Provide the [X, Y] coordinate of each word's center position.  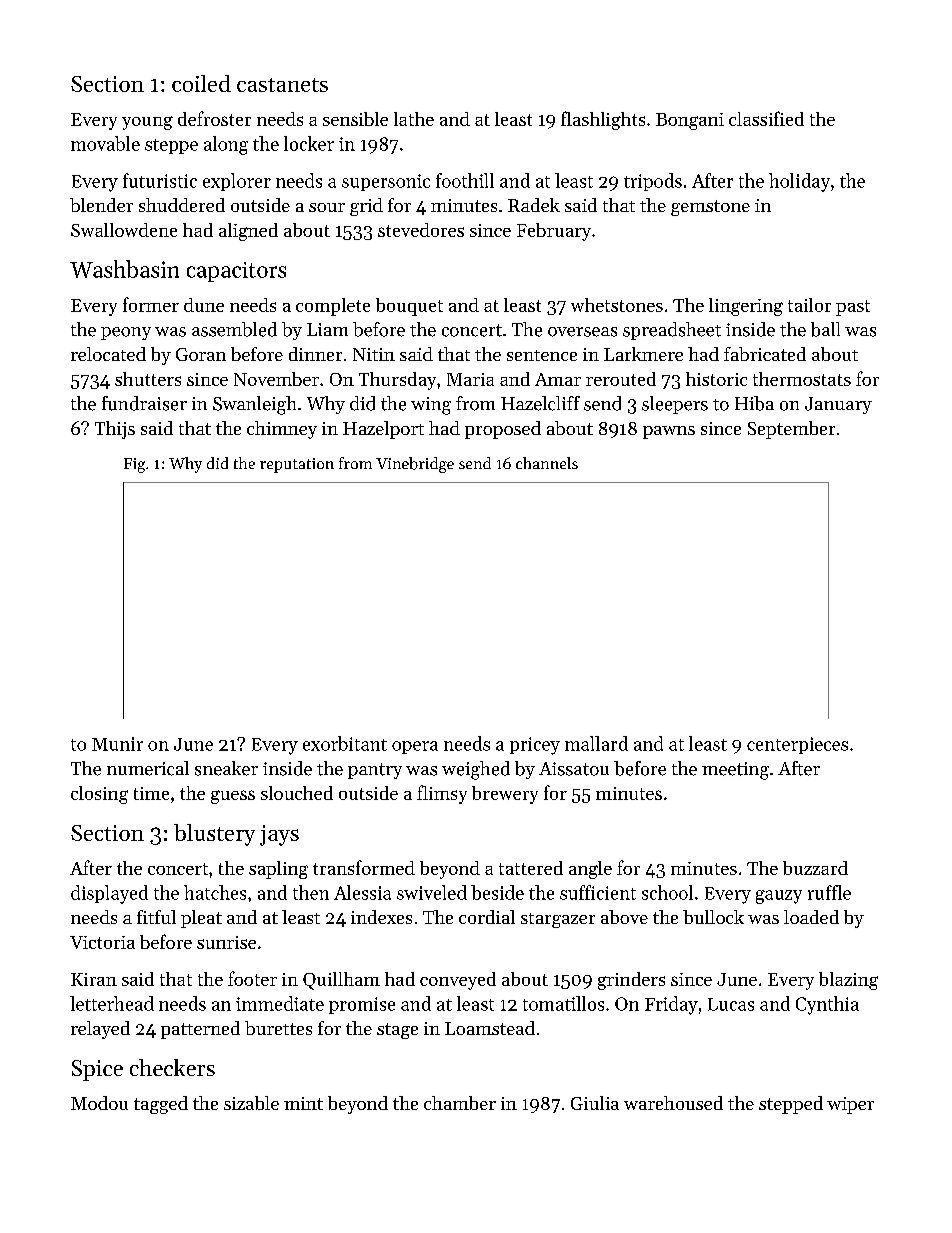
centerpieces [797, 745]
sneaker [226, 768]
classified [766, 118]
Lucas [731, 1004]
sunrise [226, 942]
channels [547, 463]
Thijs [115, 430]
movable [105, 143]
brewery [505, 795]
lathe [414, 119]
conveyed [458, 981]
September [791, 430]
